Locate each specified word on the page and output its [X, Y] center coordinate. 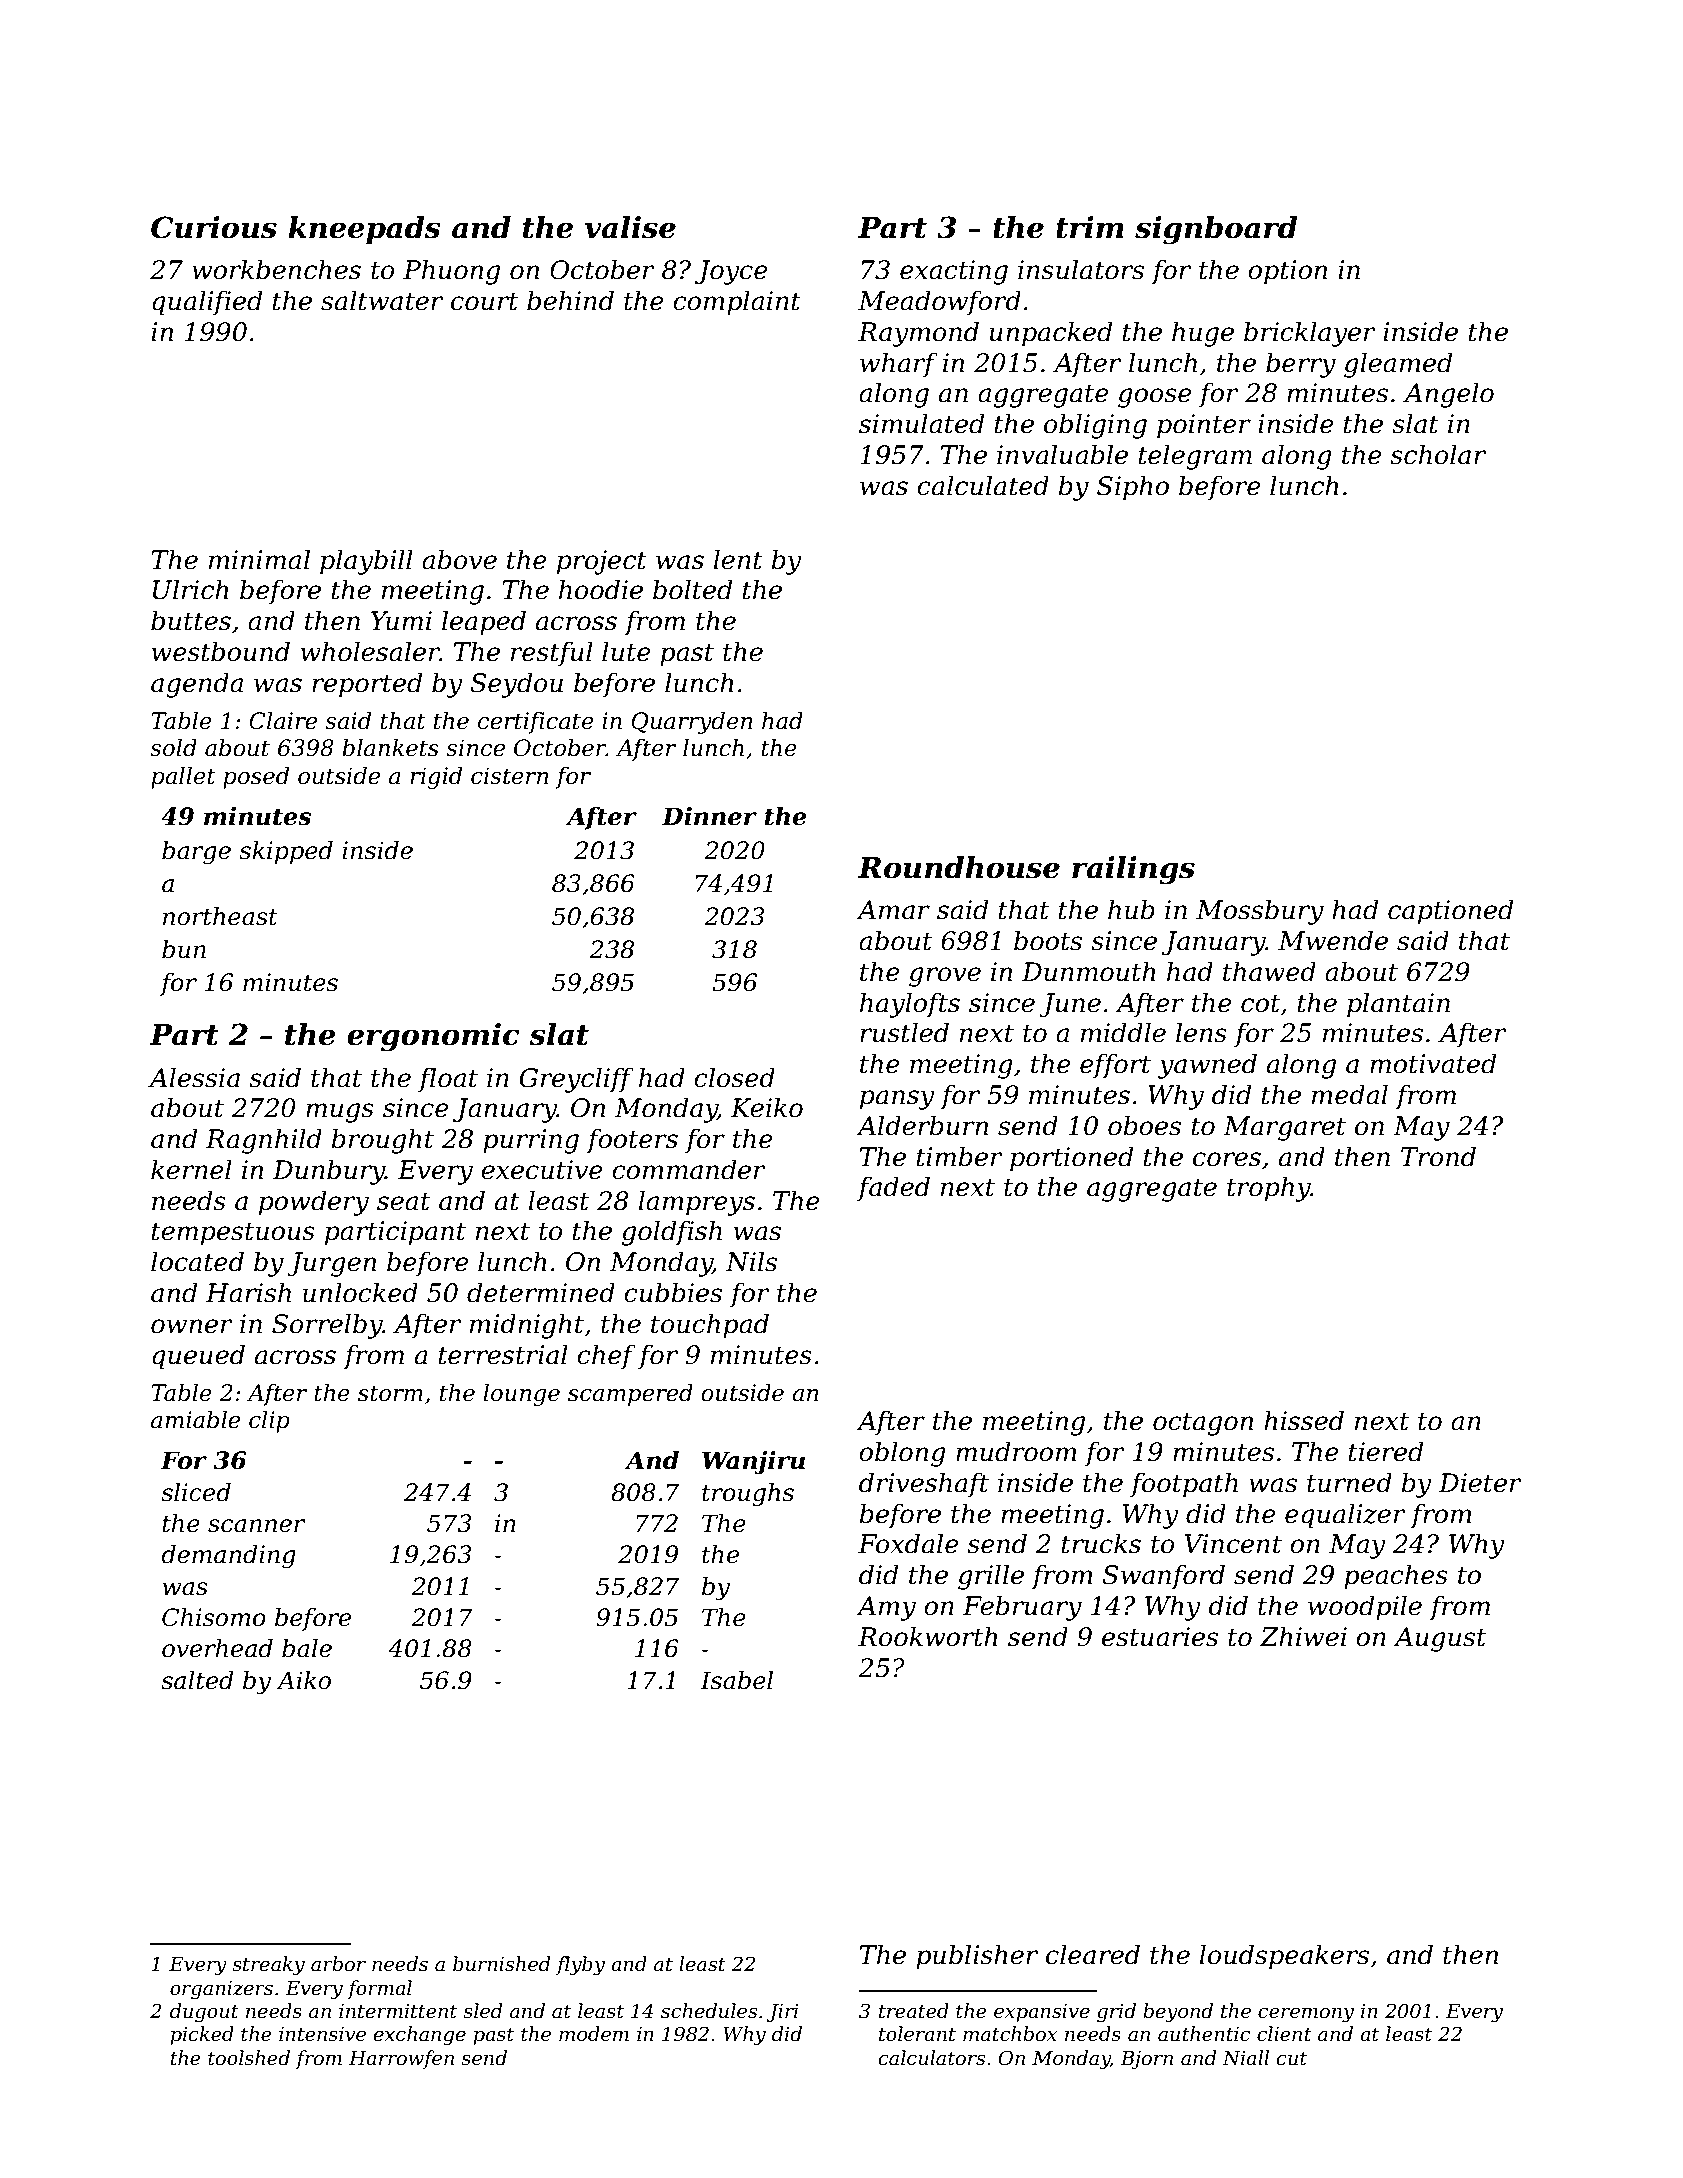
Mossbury [1260, 912]
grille [991, 1577]
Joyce [731, 272]
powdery [314, 1203]
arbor [338, 1964]
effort [1115, 1066]
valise [630, 227]
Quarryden [692, 723]
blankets [390, 748]
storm [390, 1393]
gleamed [1398, 365]
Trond [1438, 1156]
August [1439, 1639]
